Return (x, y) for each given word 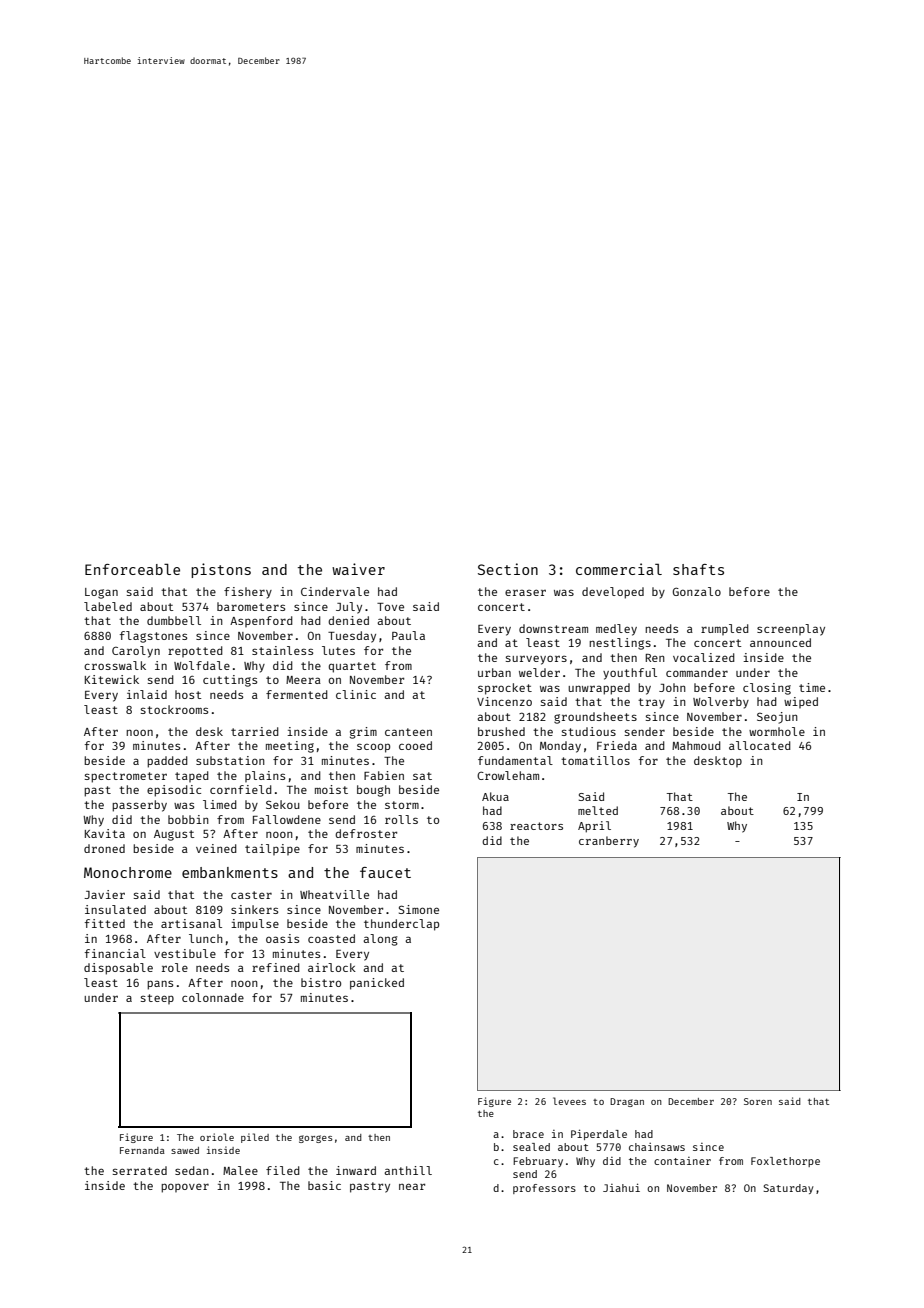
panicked (377, 984)
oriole (217, 1137)
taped (192, 776)
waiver (358, 569)
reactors (536, 826)
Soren (758, 1101)
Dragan (627, 1102)
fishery (248, 593)
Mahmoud (696, 745)
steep (157, 999)
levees (569, 1101)
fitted (105, 923)
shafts (698, 569)
